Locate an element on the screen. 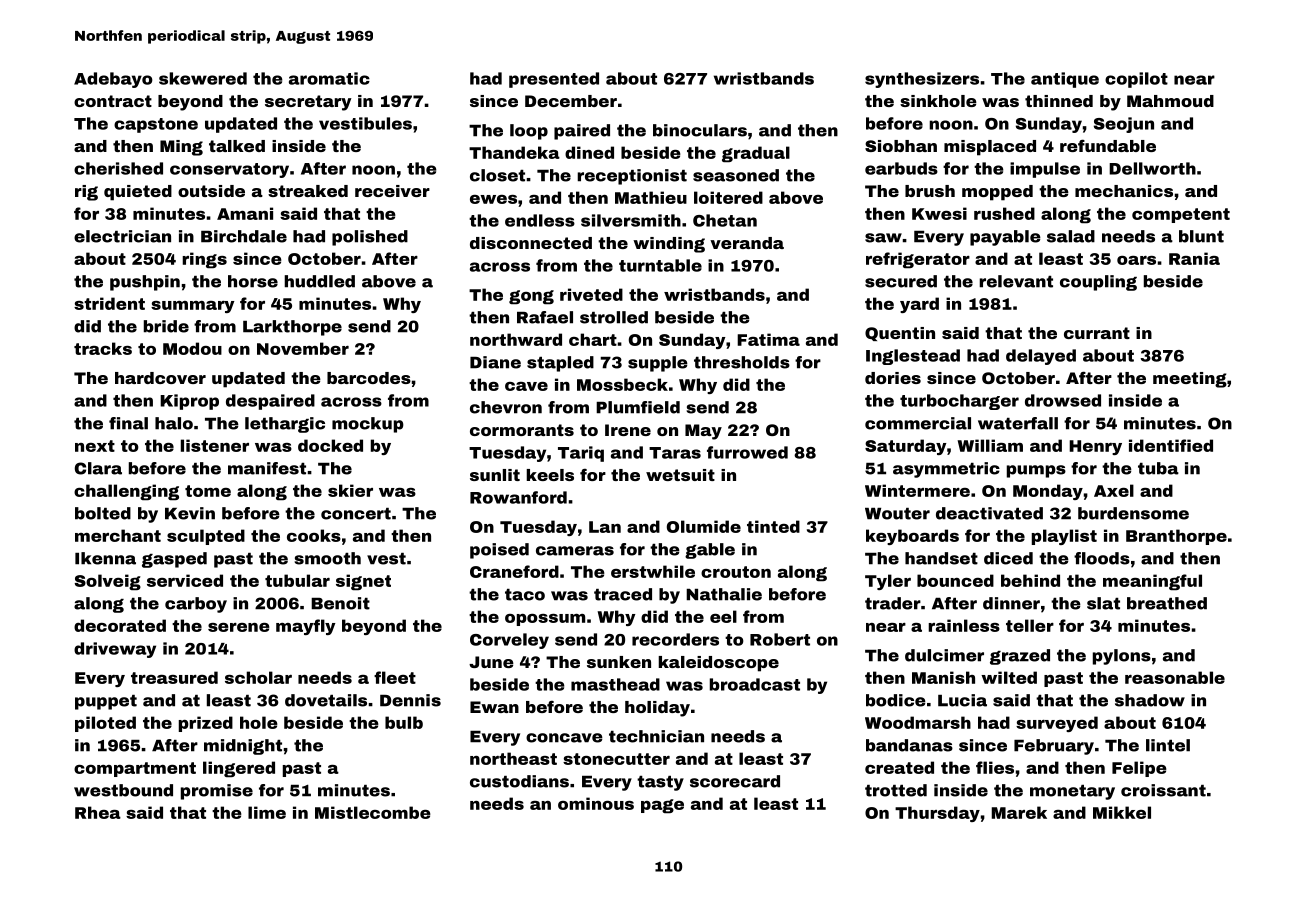 The width and height of the screenshot is (1308, 924). holiday is located at coordinates (657, 709).
